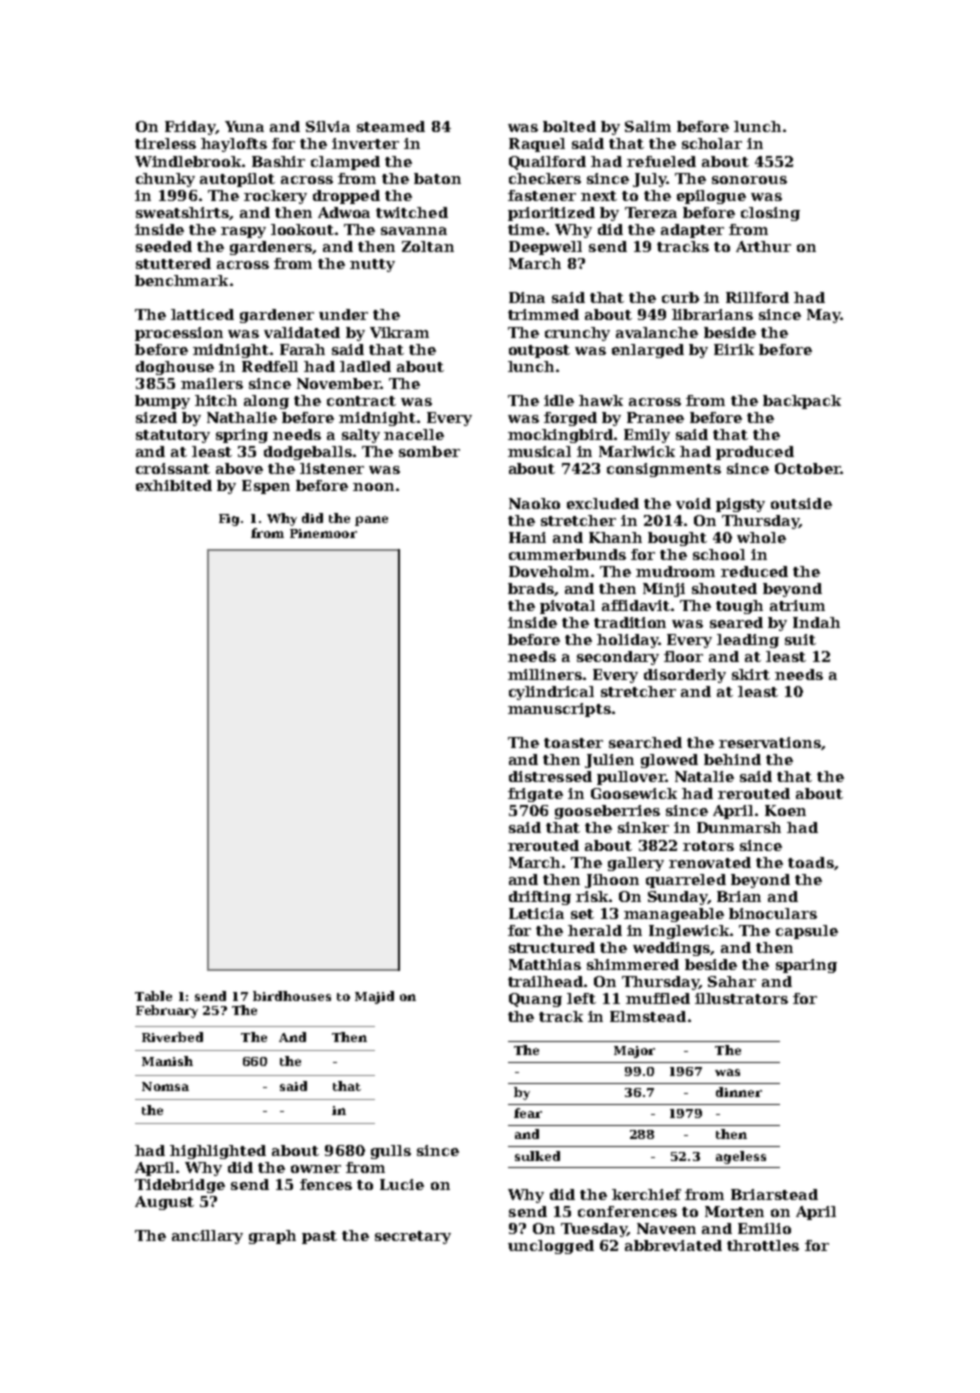  I want to click on frigate, so click(535, 795).
